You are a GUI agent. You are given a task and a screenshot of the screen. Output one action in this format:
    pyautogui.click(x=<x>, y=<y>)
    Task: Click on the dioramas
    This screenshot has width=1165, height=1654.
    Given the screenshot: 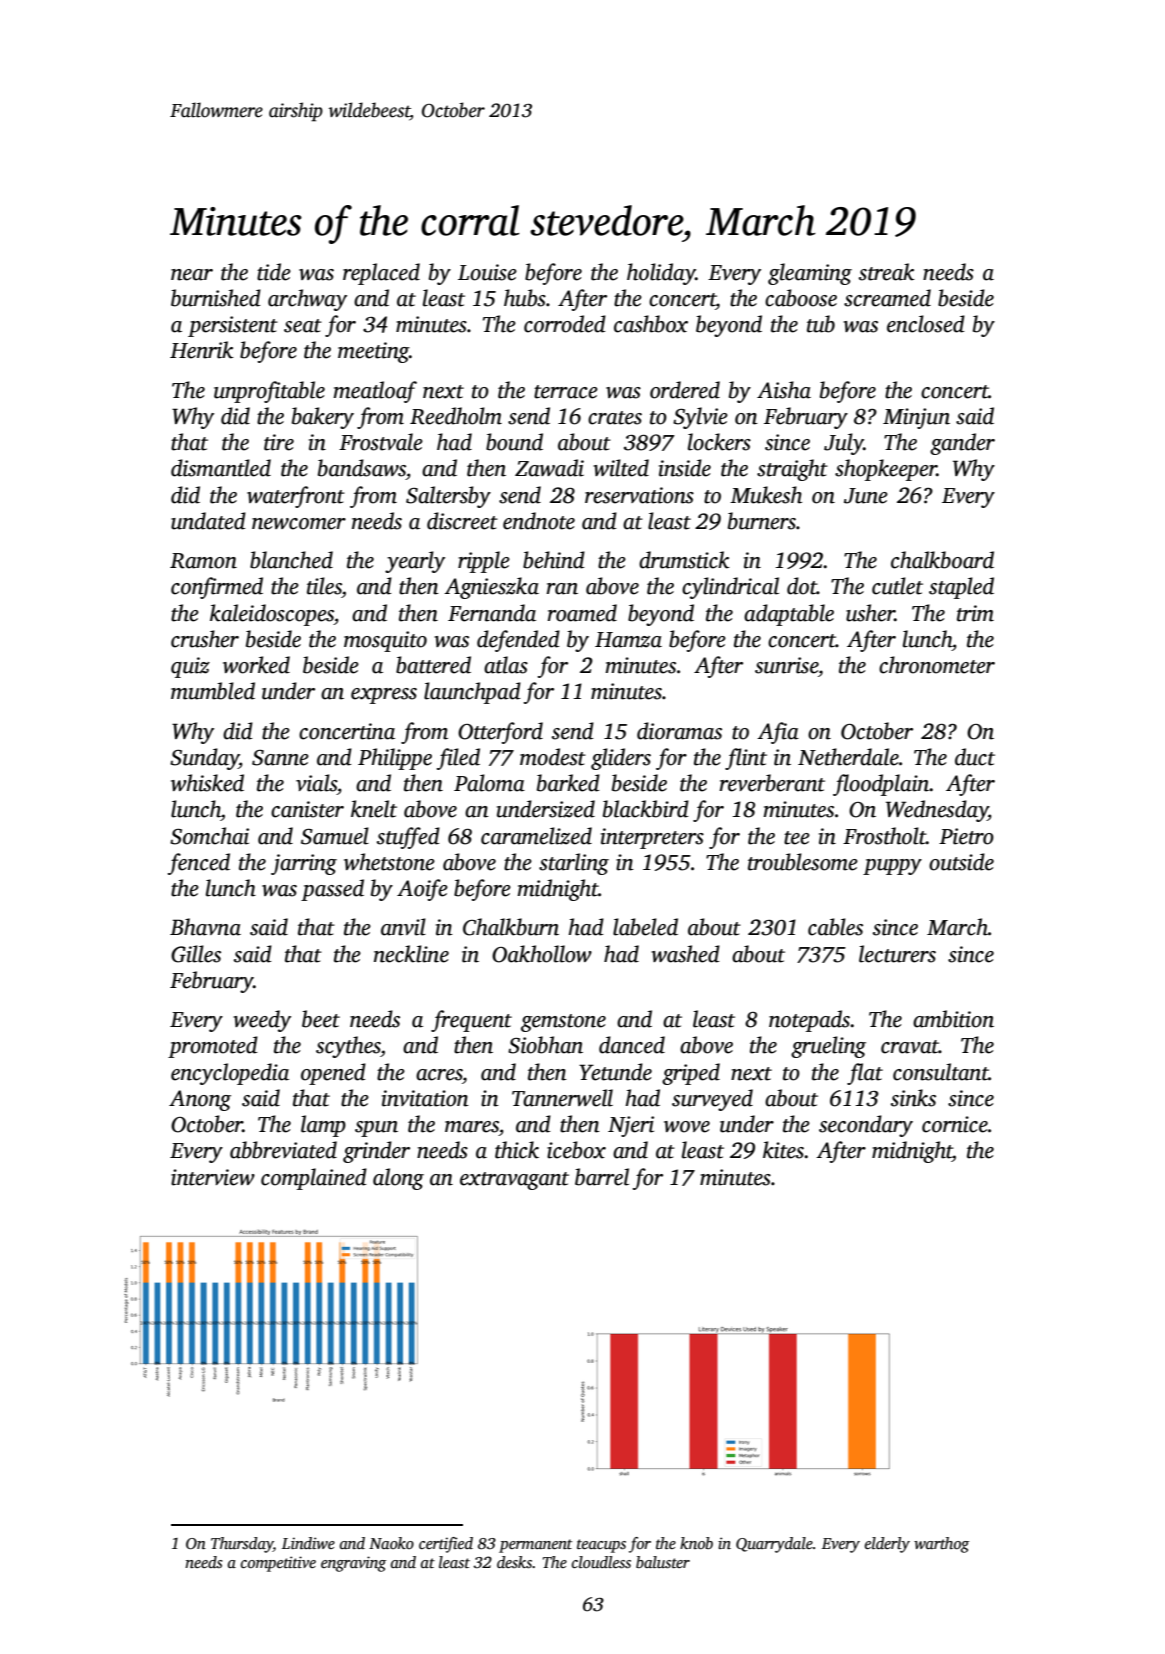 What is the action you would take?
    pyautogui.click(x=679, y=731)
